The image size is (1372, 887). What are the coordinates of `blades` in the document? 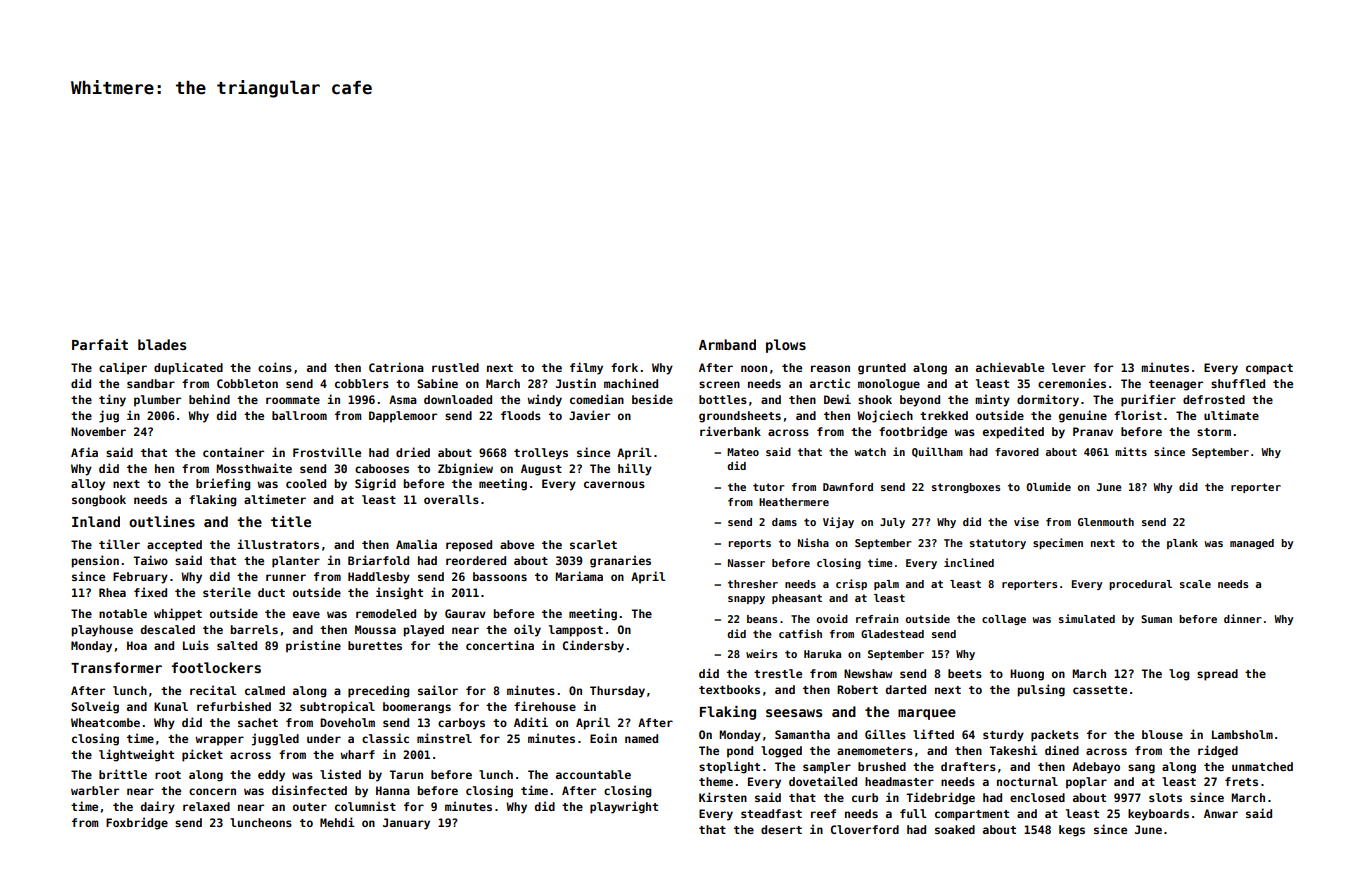 It's located at (162, 344).
